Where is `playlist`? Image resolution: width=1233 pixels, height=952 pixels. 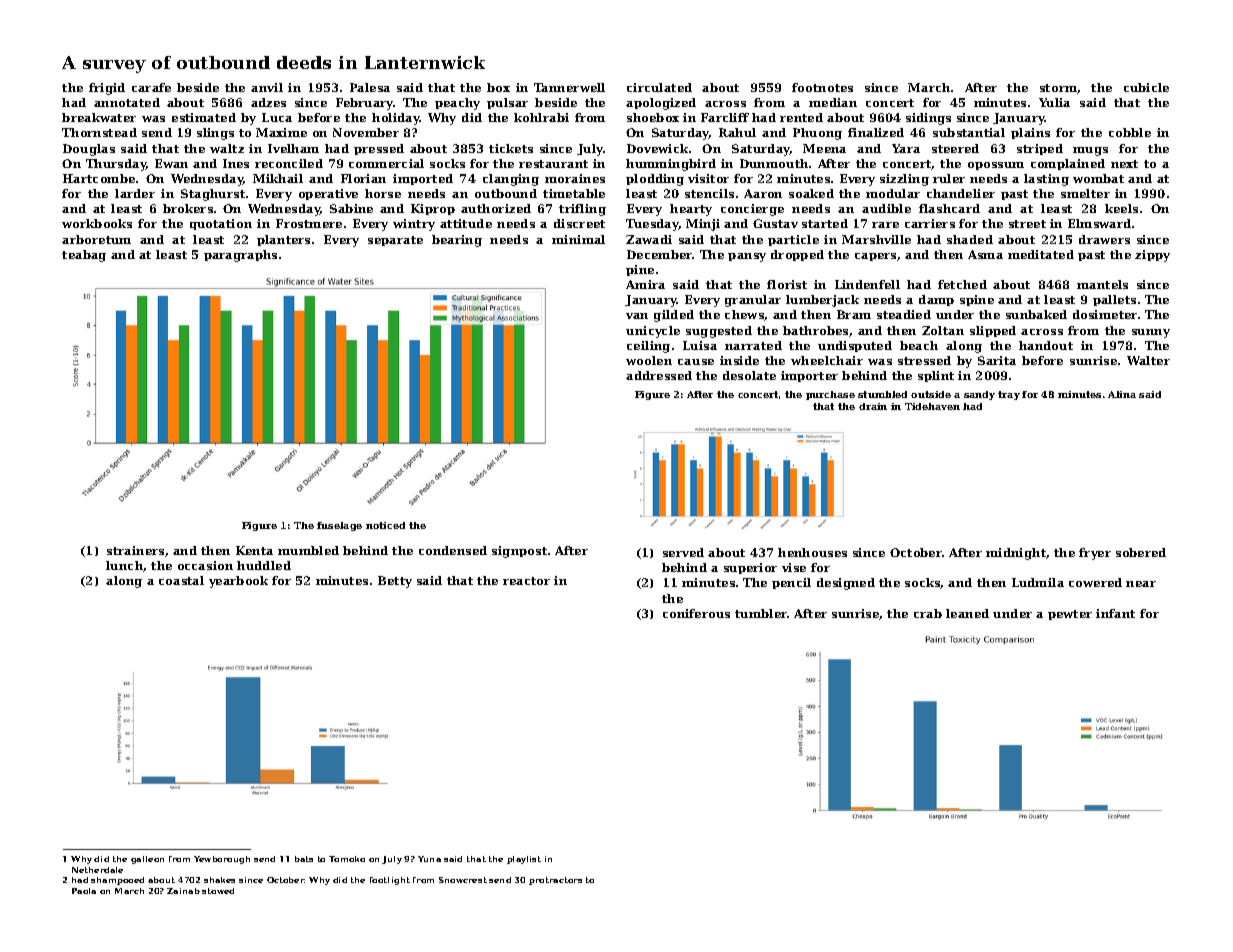 playlist is located at coordinates (524, 860).
